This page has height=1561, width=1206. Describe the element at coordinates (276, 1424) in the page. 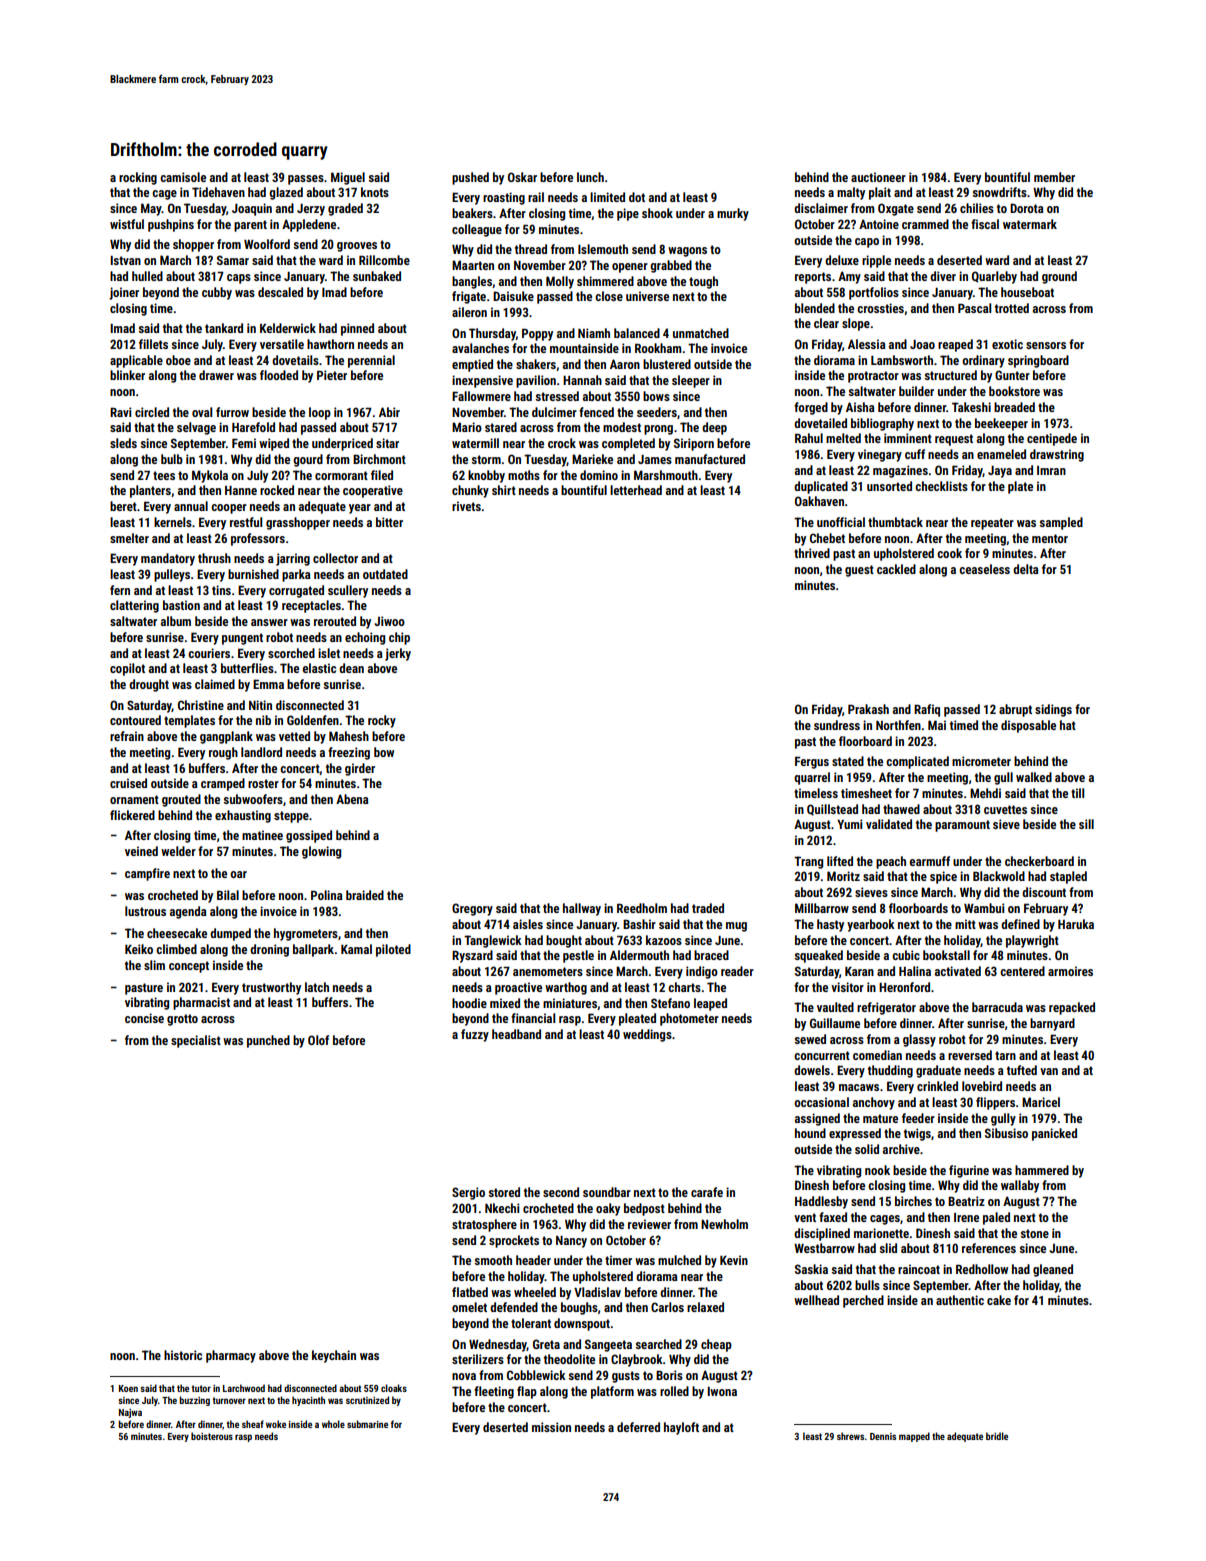

I see `woke` at that location.
